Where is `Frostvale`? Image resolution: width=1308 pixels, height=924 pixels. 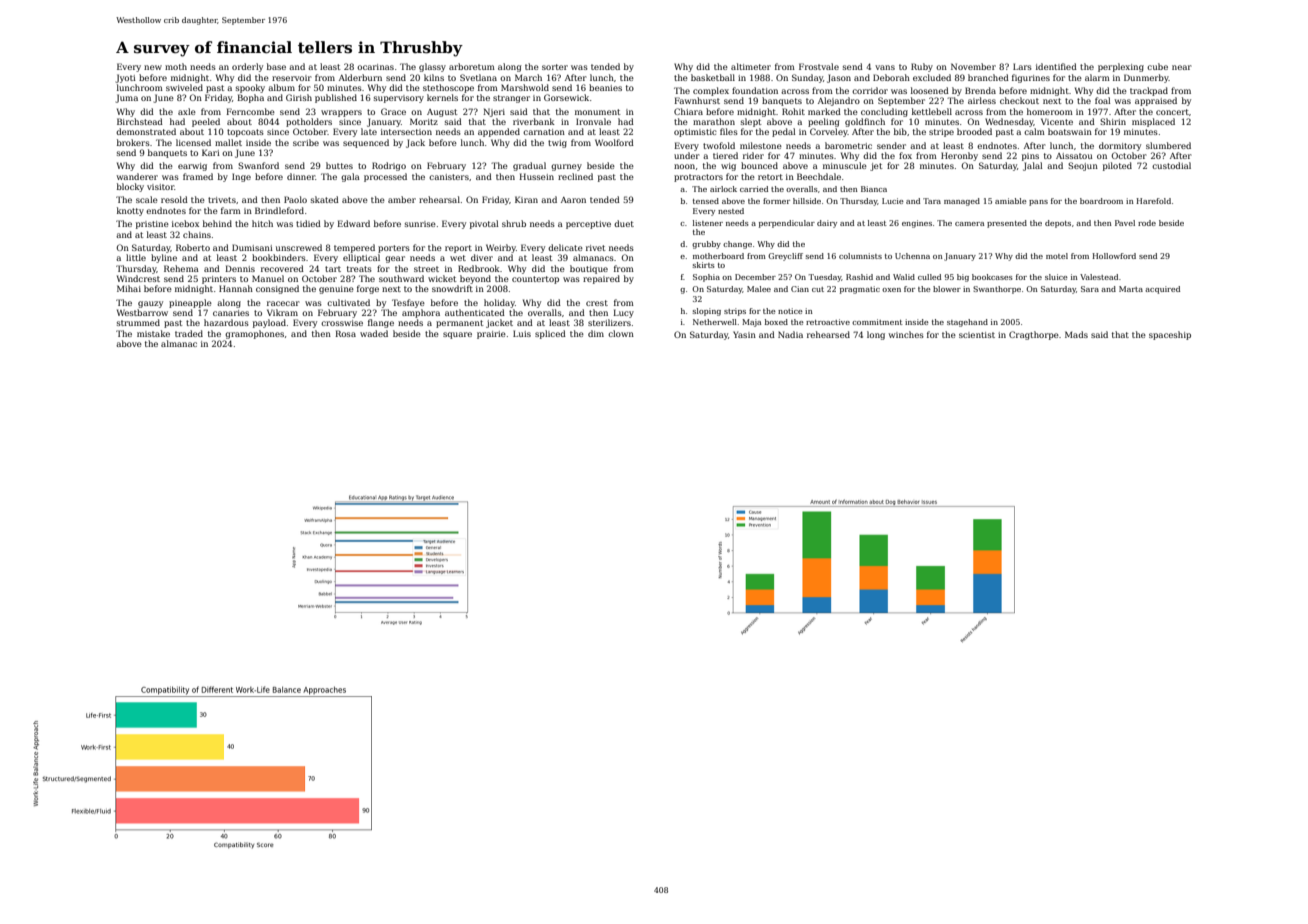 Frostvale is located at coordinates (819, 66).
